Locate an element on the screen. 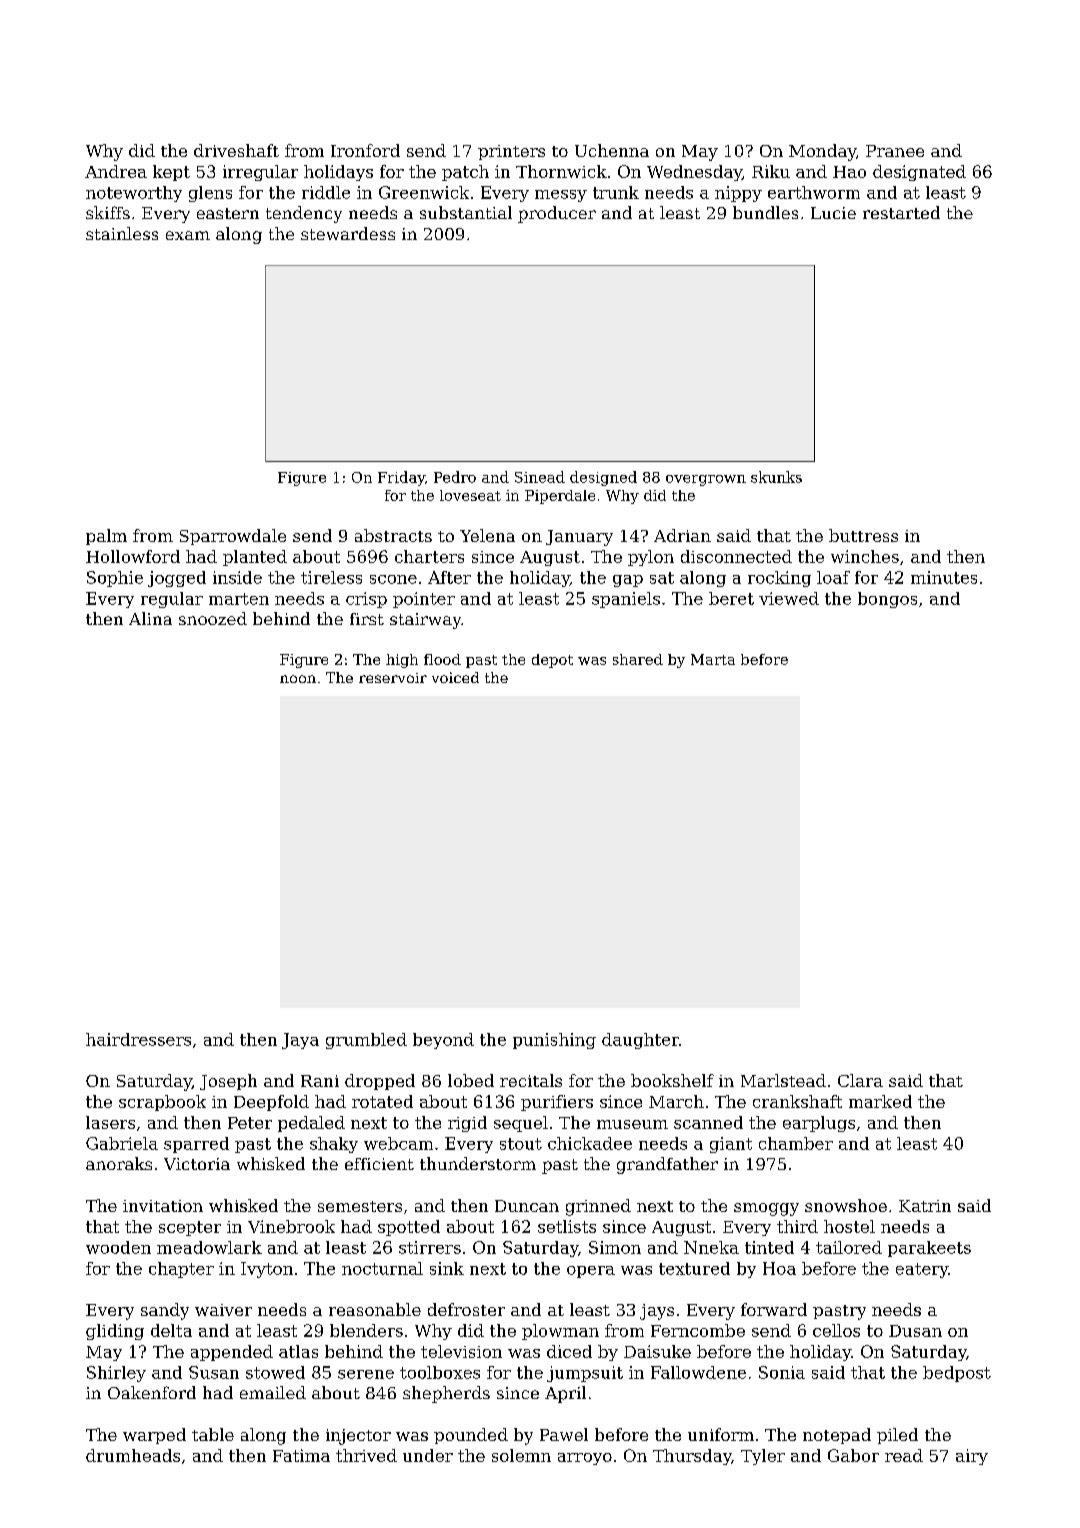 This screenshot has width=1080, height=1528. depot is located at coordinates (552, 661).
